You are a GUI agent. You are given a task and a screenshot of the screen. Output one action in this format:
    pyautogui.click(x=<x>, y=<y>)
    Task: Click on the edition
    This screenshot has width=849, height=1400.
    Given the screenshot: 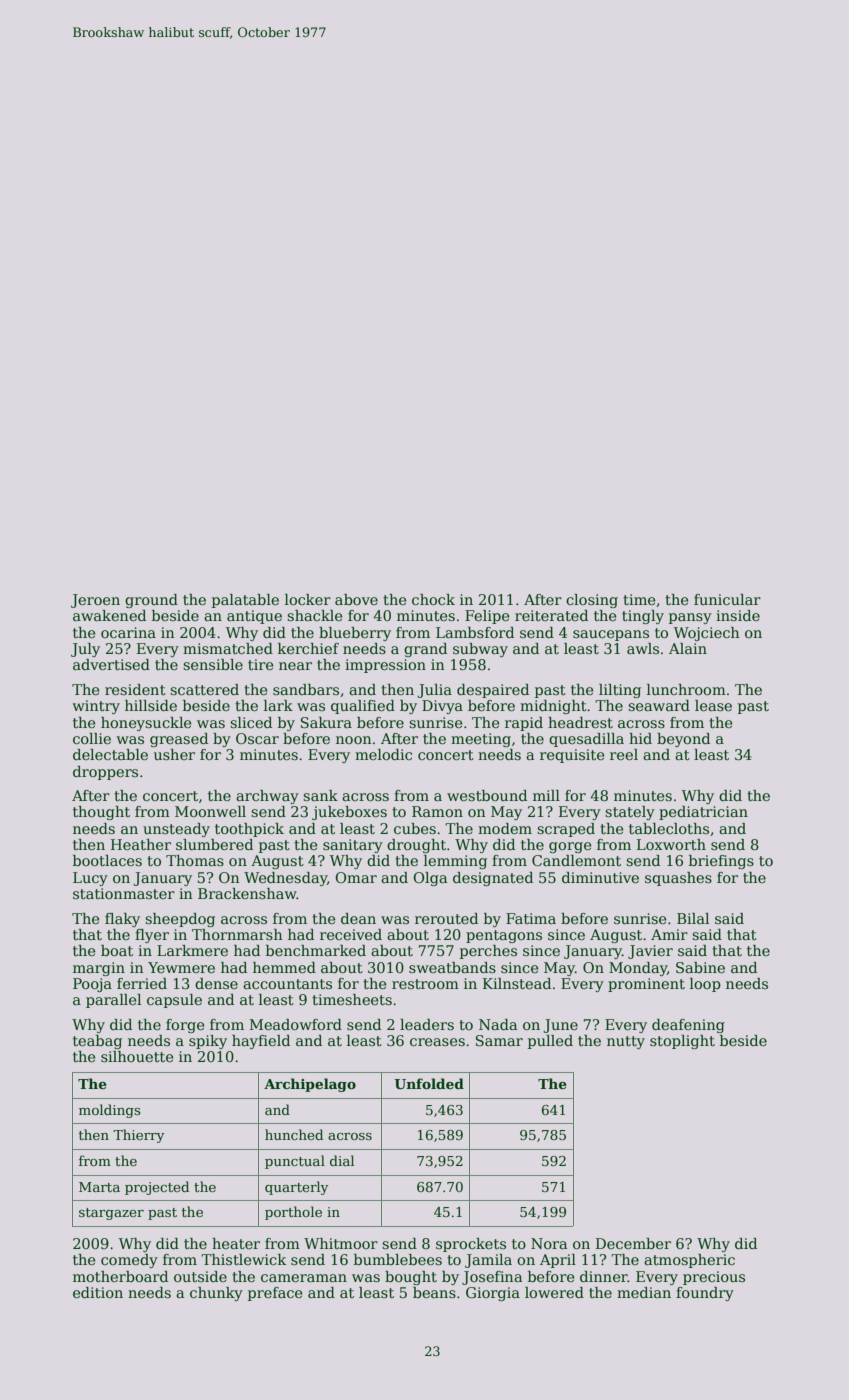 What is the action you would take?
    pyautogui.click(x=98, y=1292)
